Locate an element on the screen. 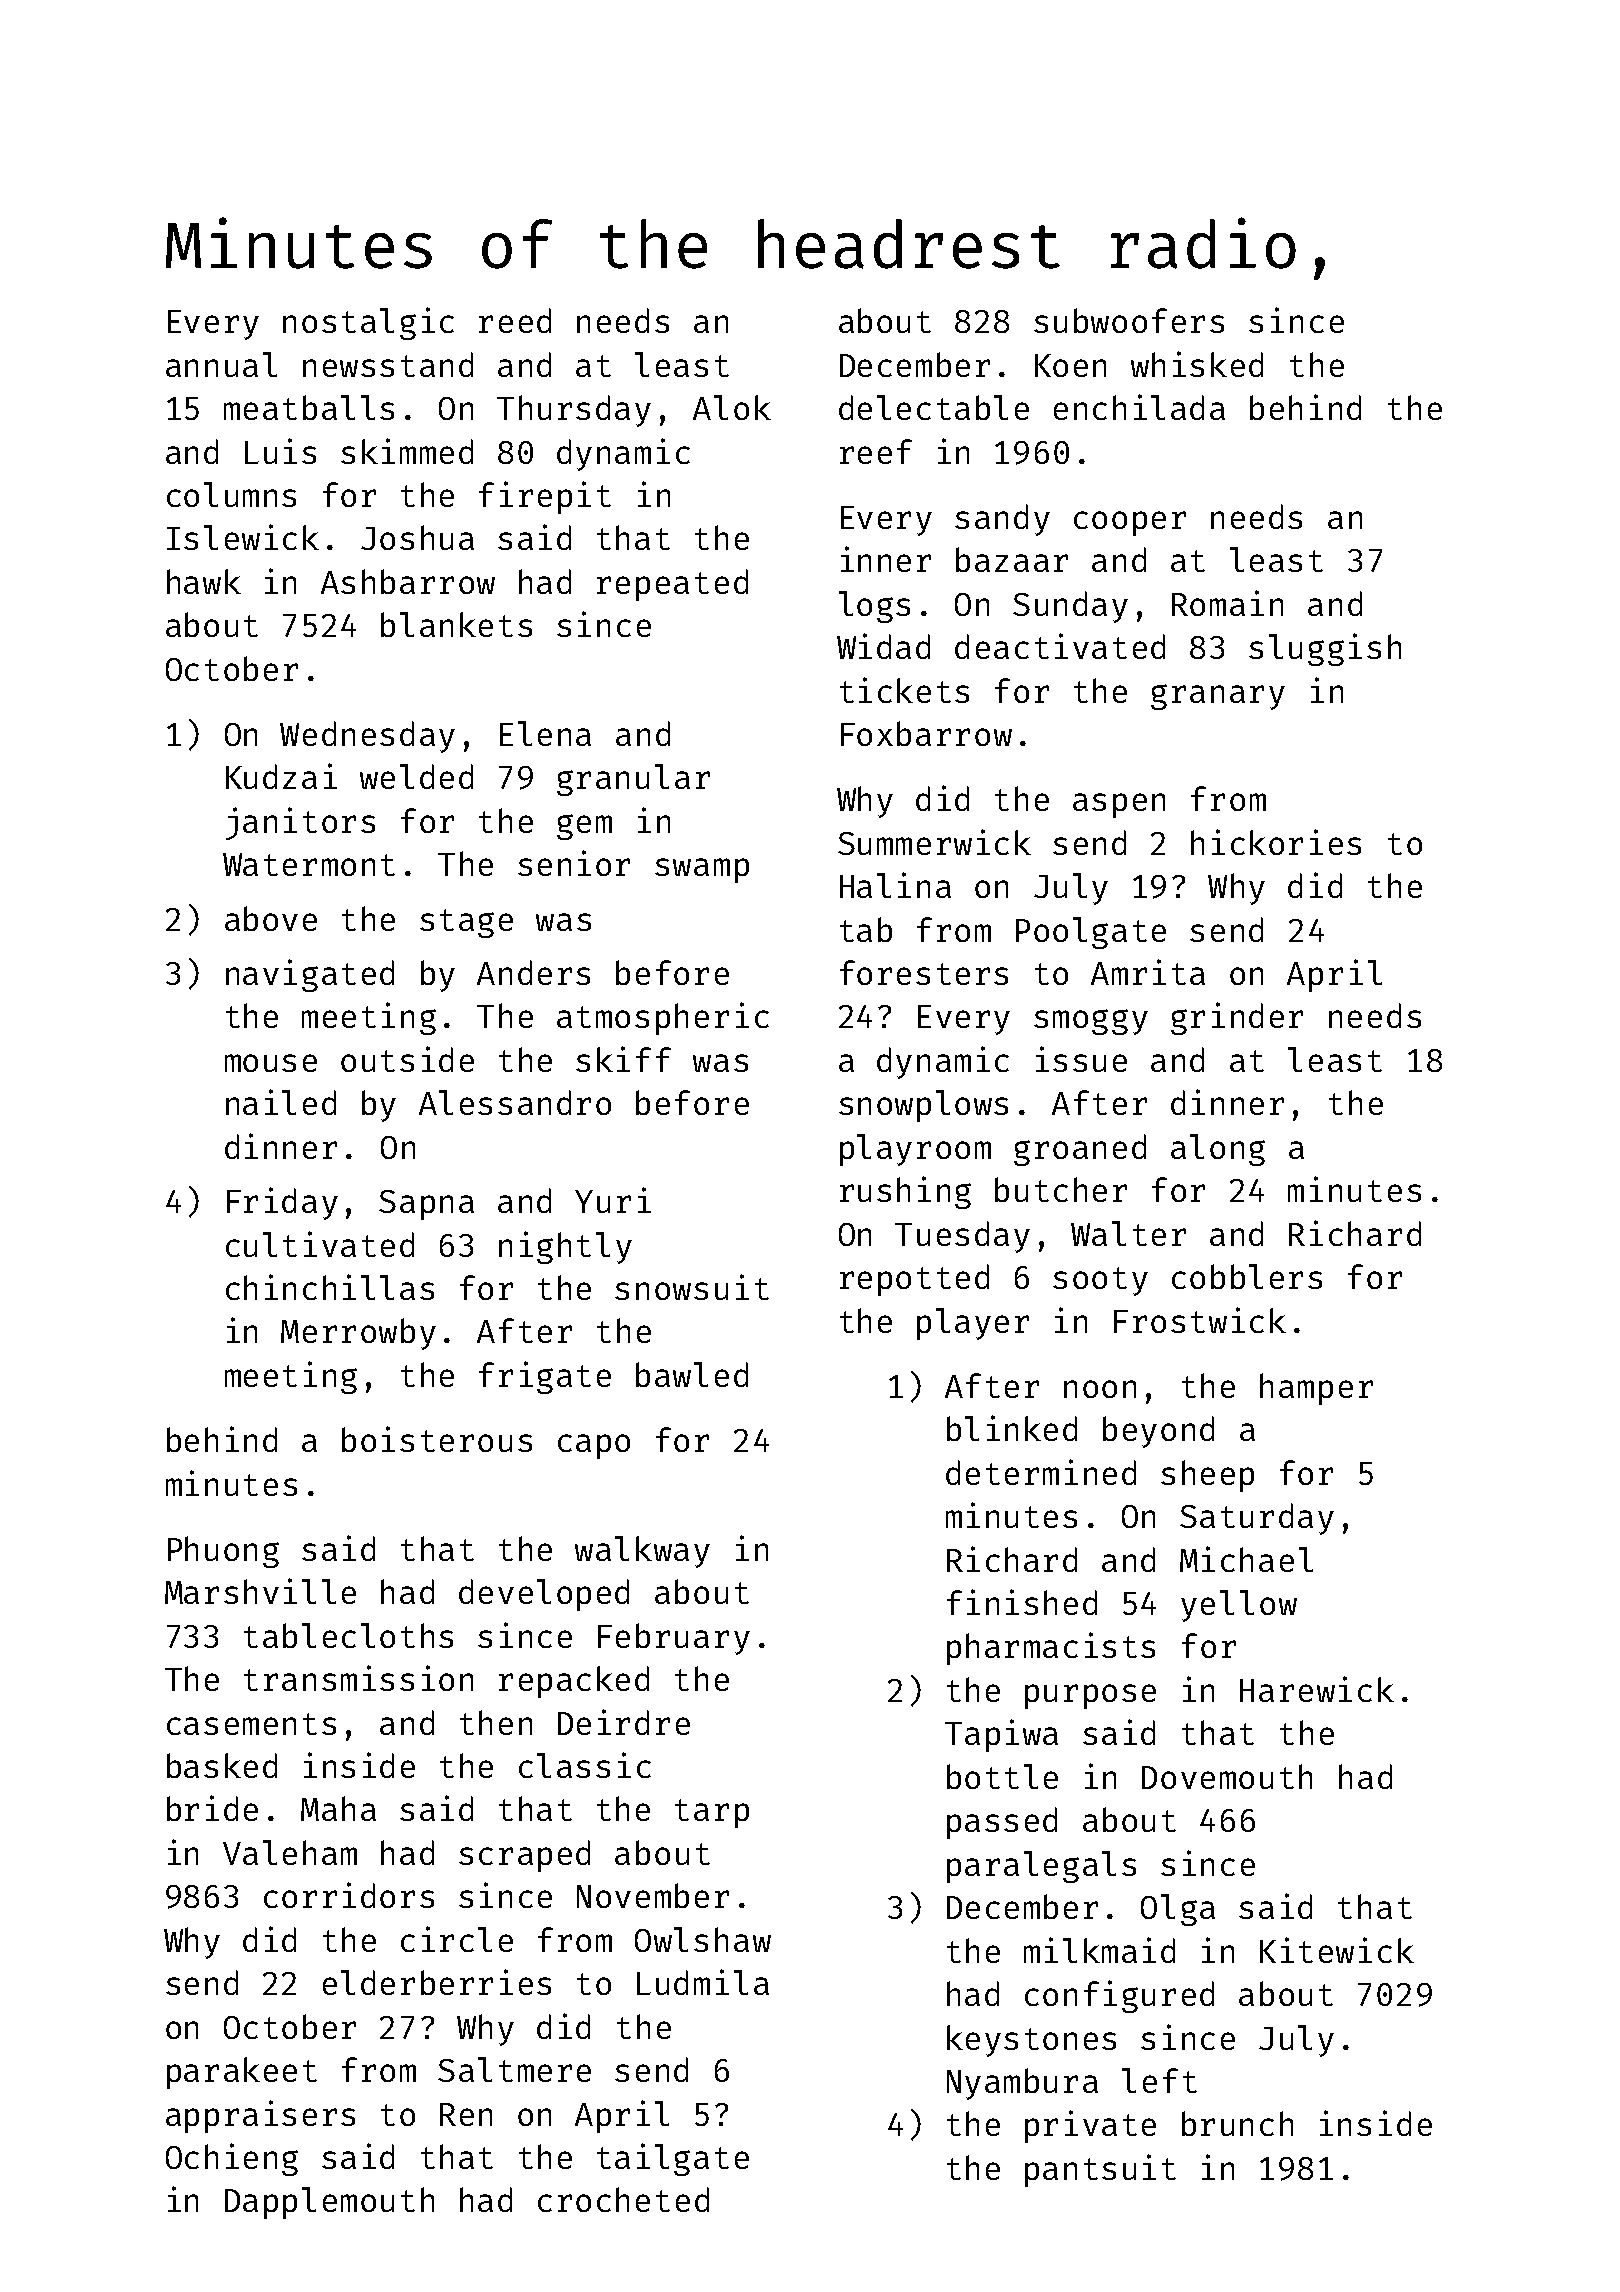  sooty is located at coordinates (1100, 1281).
